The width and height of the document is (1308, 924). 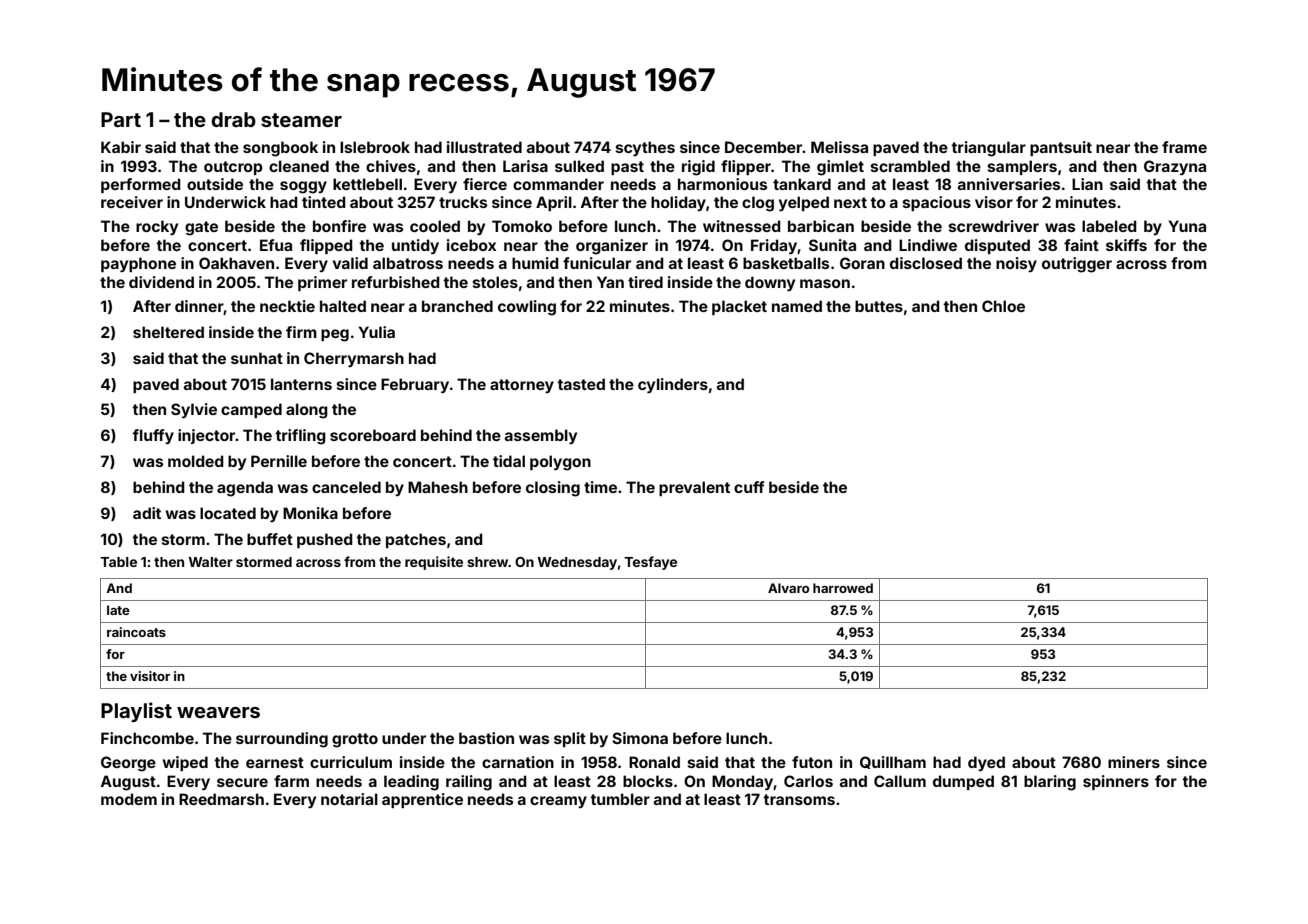 I want to click on shrew, so click(x=488, y=562).
